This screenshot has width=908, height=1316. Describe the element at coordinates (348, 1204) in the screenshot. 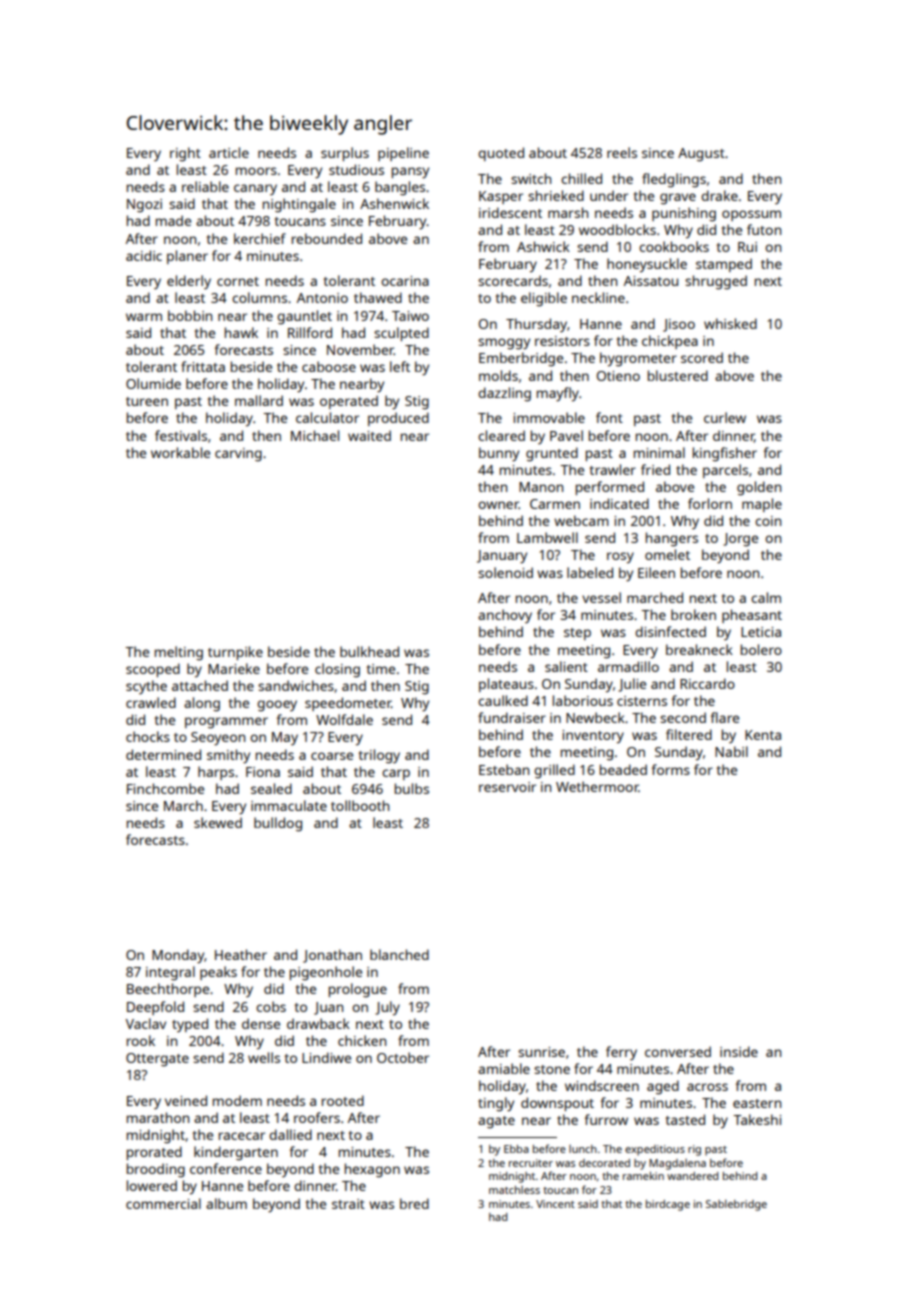

I see `strait` at that location.
